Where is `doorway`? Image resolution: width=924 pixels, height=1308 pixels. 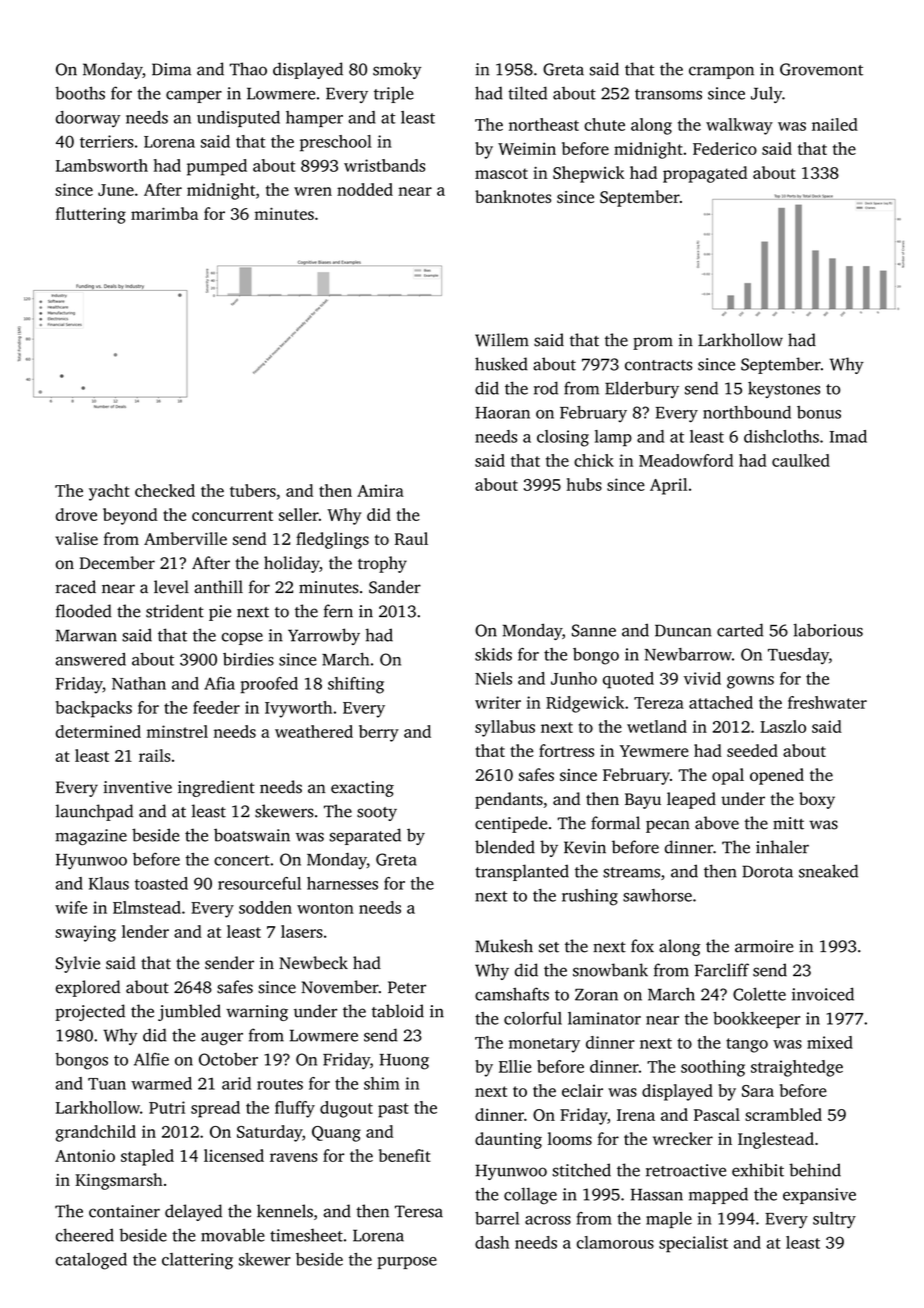
doorway is located at coordinates (88, 119).
